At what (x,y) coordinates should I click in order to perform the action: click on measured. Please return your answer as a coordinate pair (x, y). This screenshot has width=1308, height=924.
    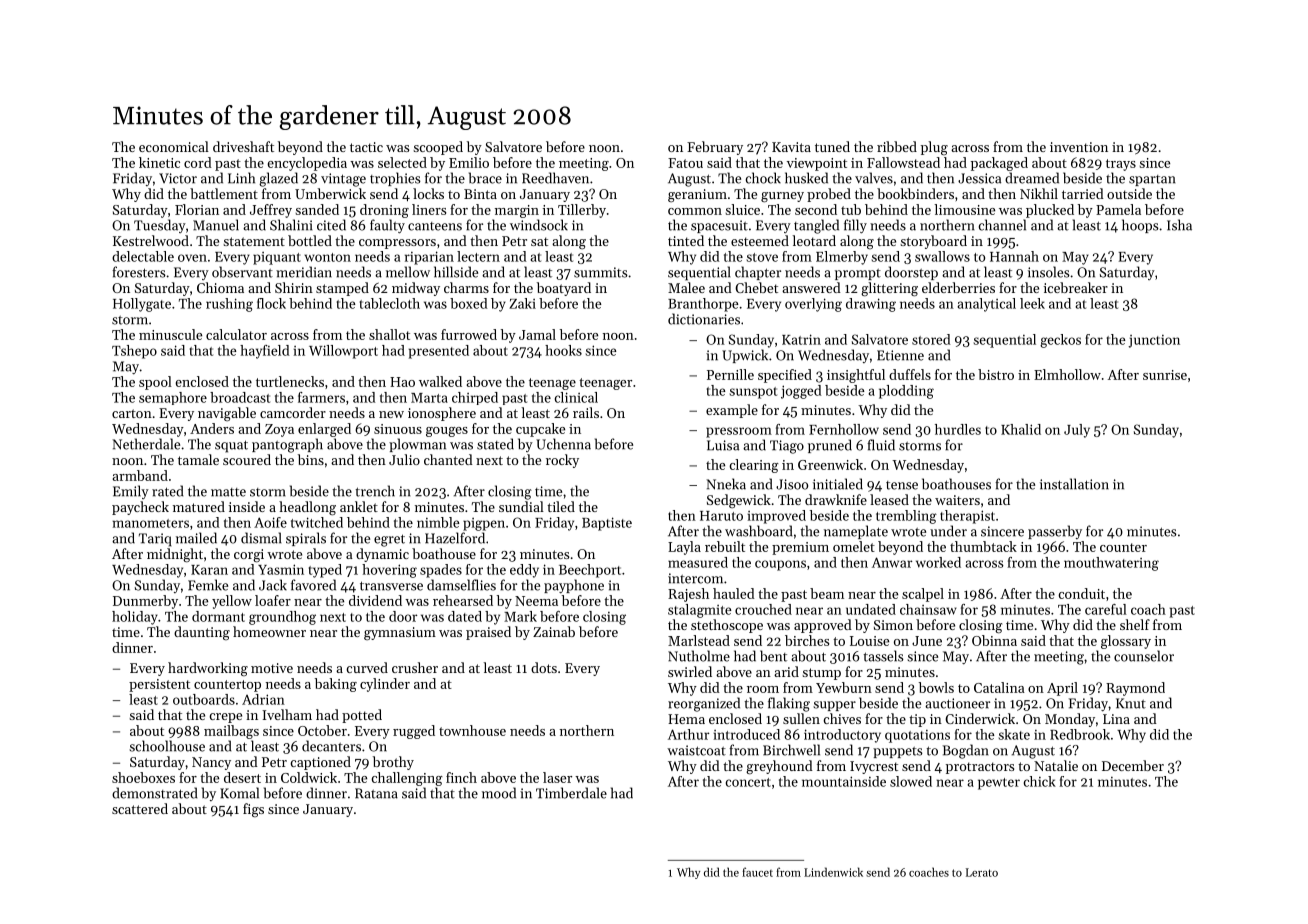
    Looking at the image, I should click on (698, 562).
